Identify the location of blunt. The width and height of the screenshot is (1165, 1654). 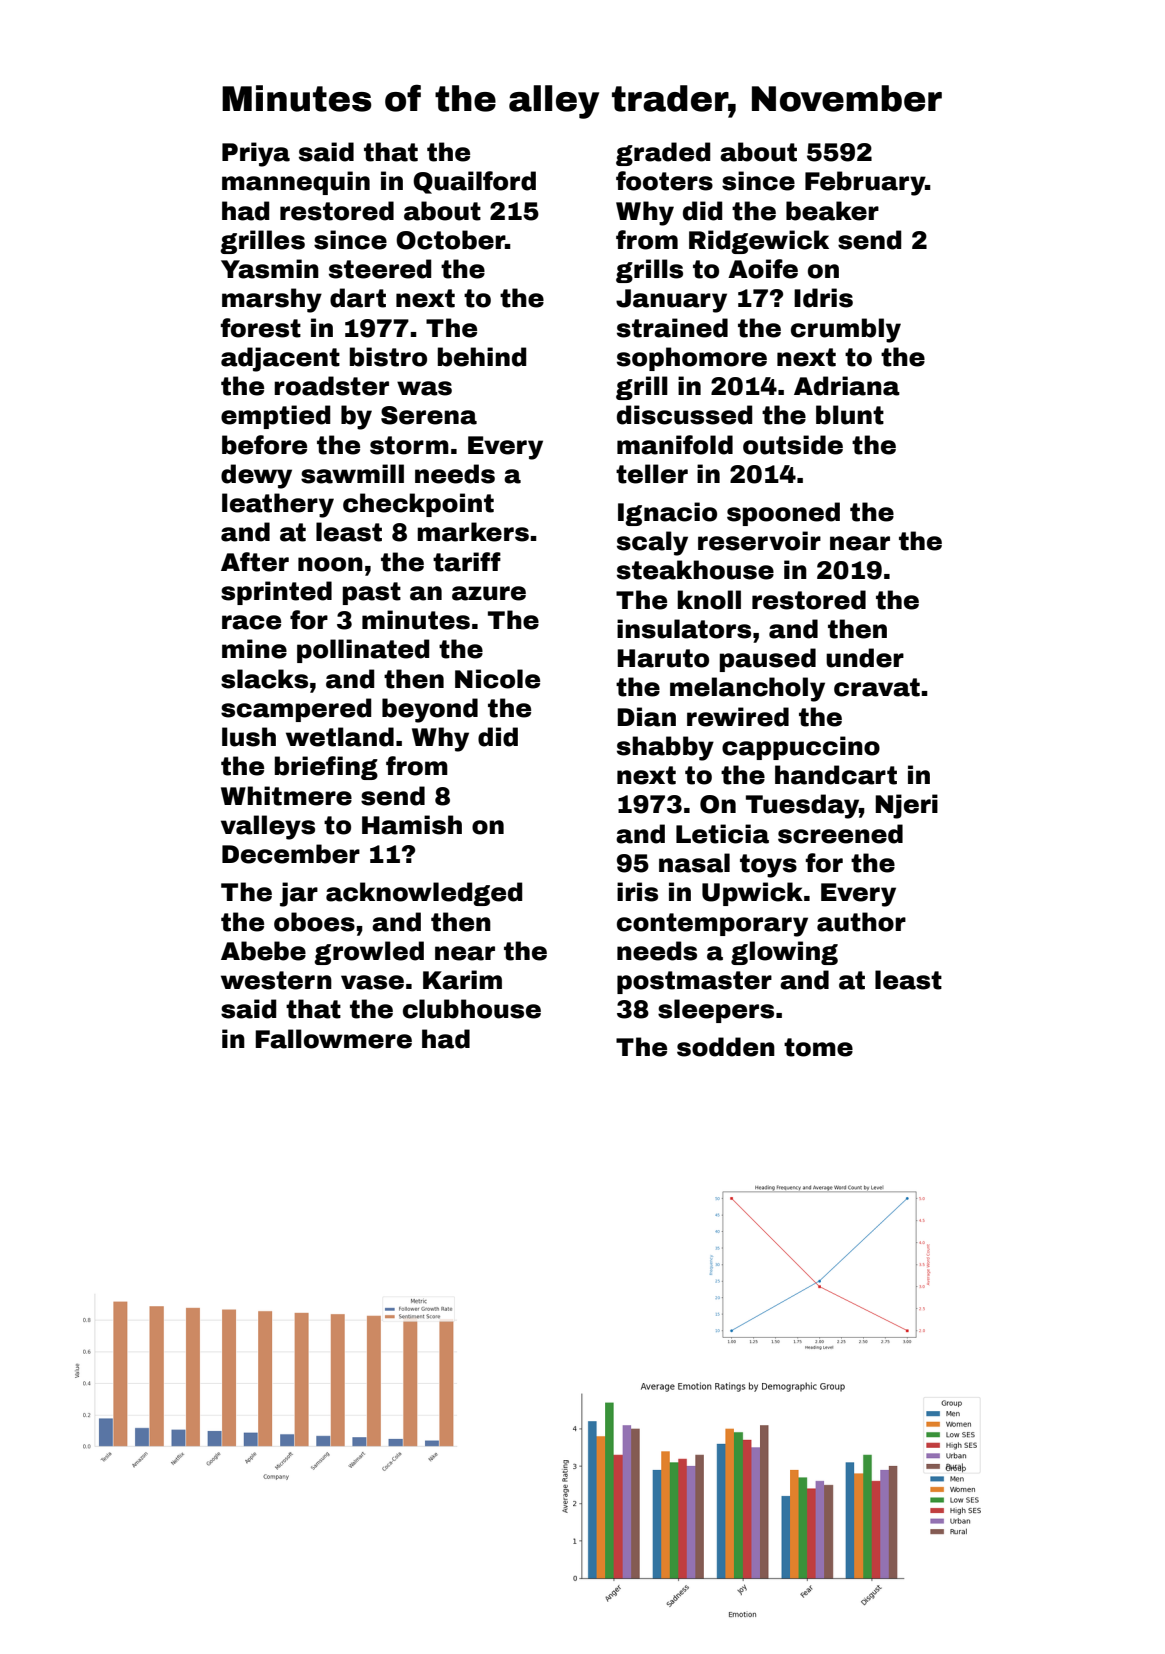
(850, 415).
